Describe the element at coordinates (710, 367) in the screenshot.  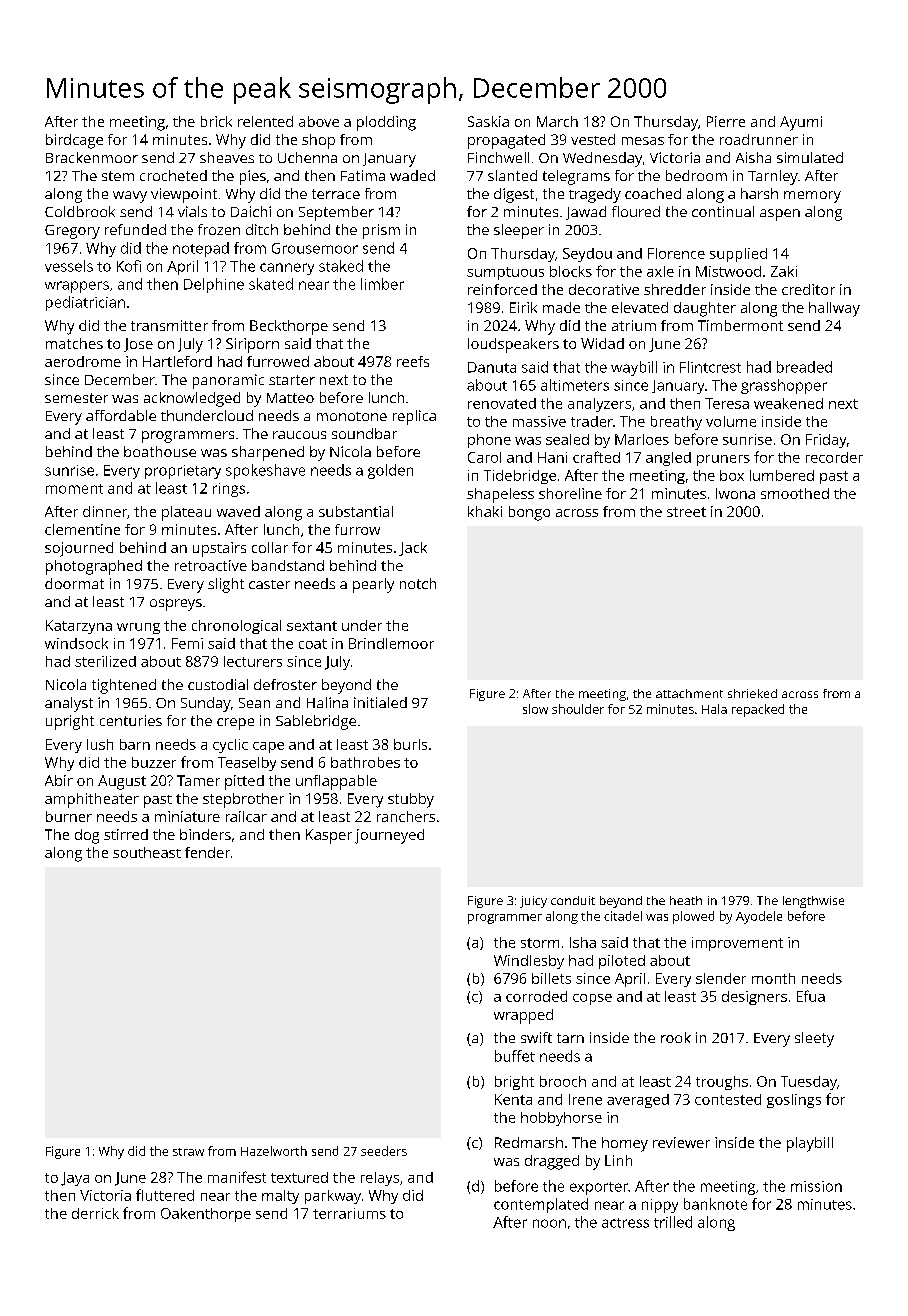
I see `Flintcrest` at that location.
